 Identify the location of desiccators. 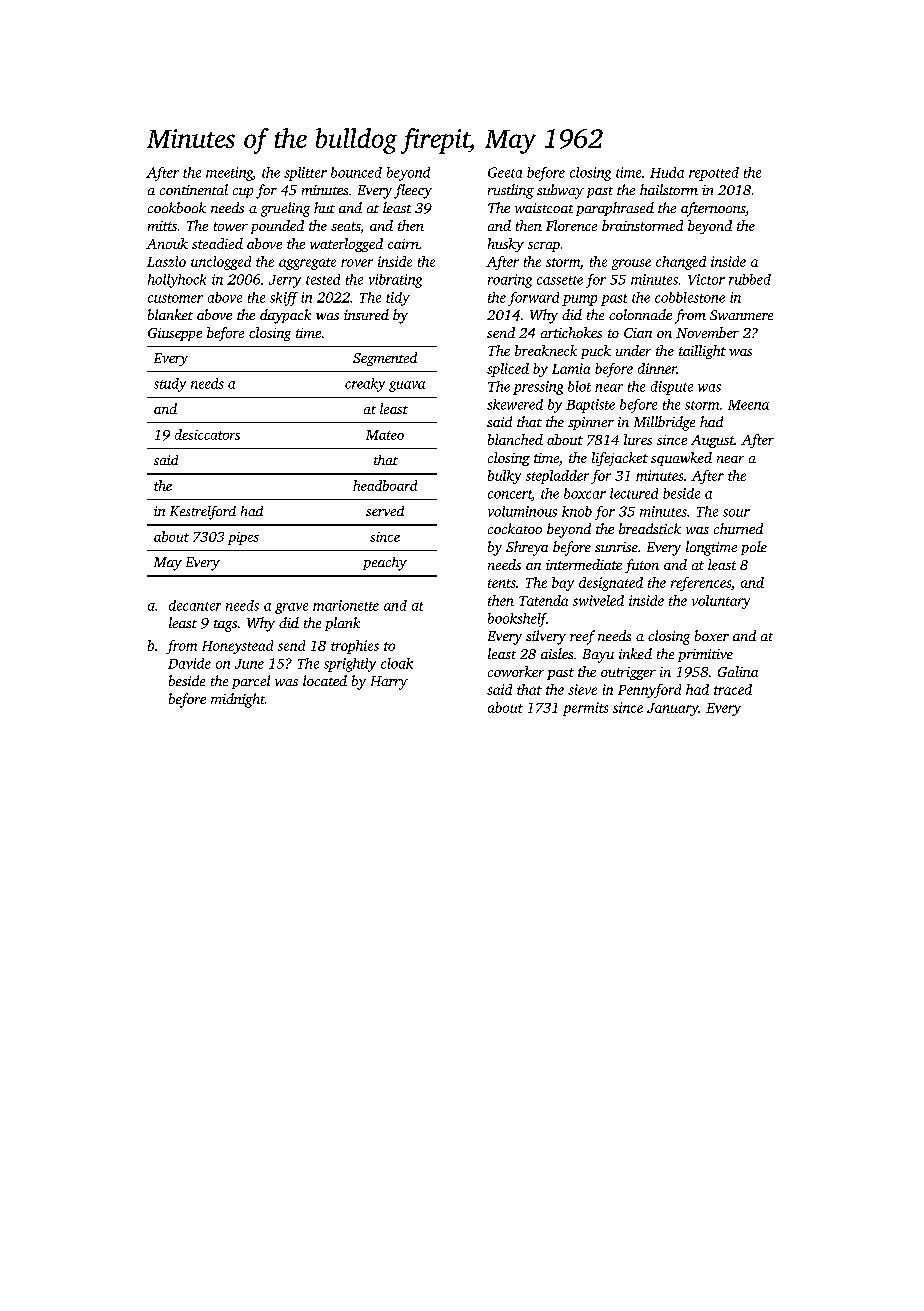
(207, 434).
